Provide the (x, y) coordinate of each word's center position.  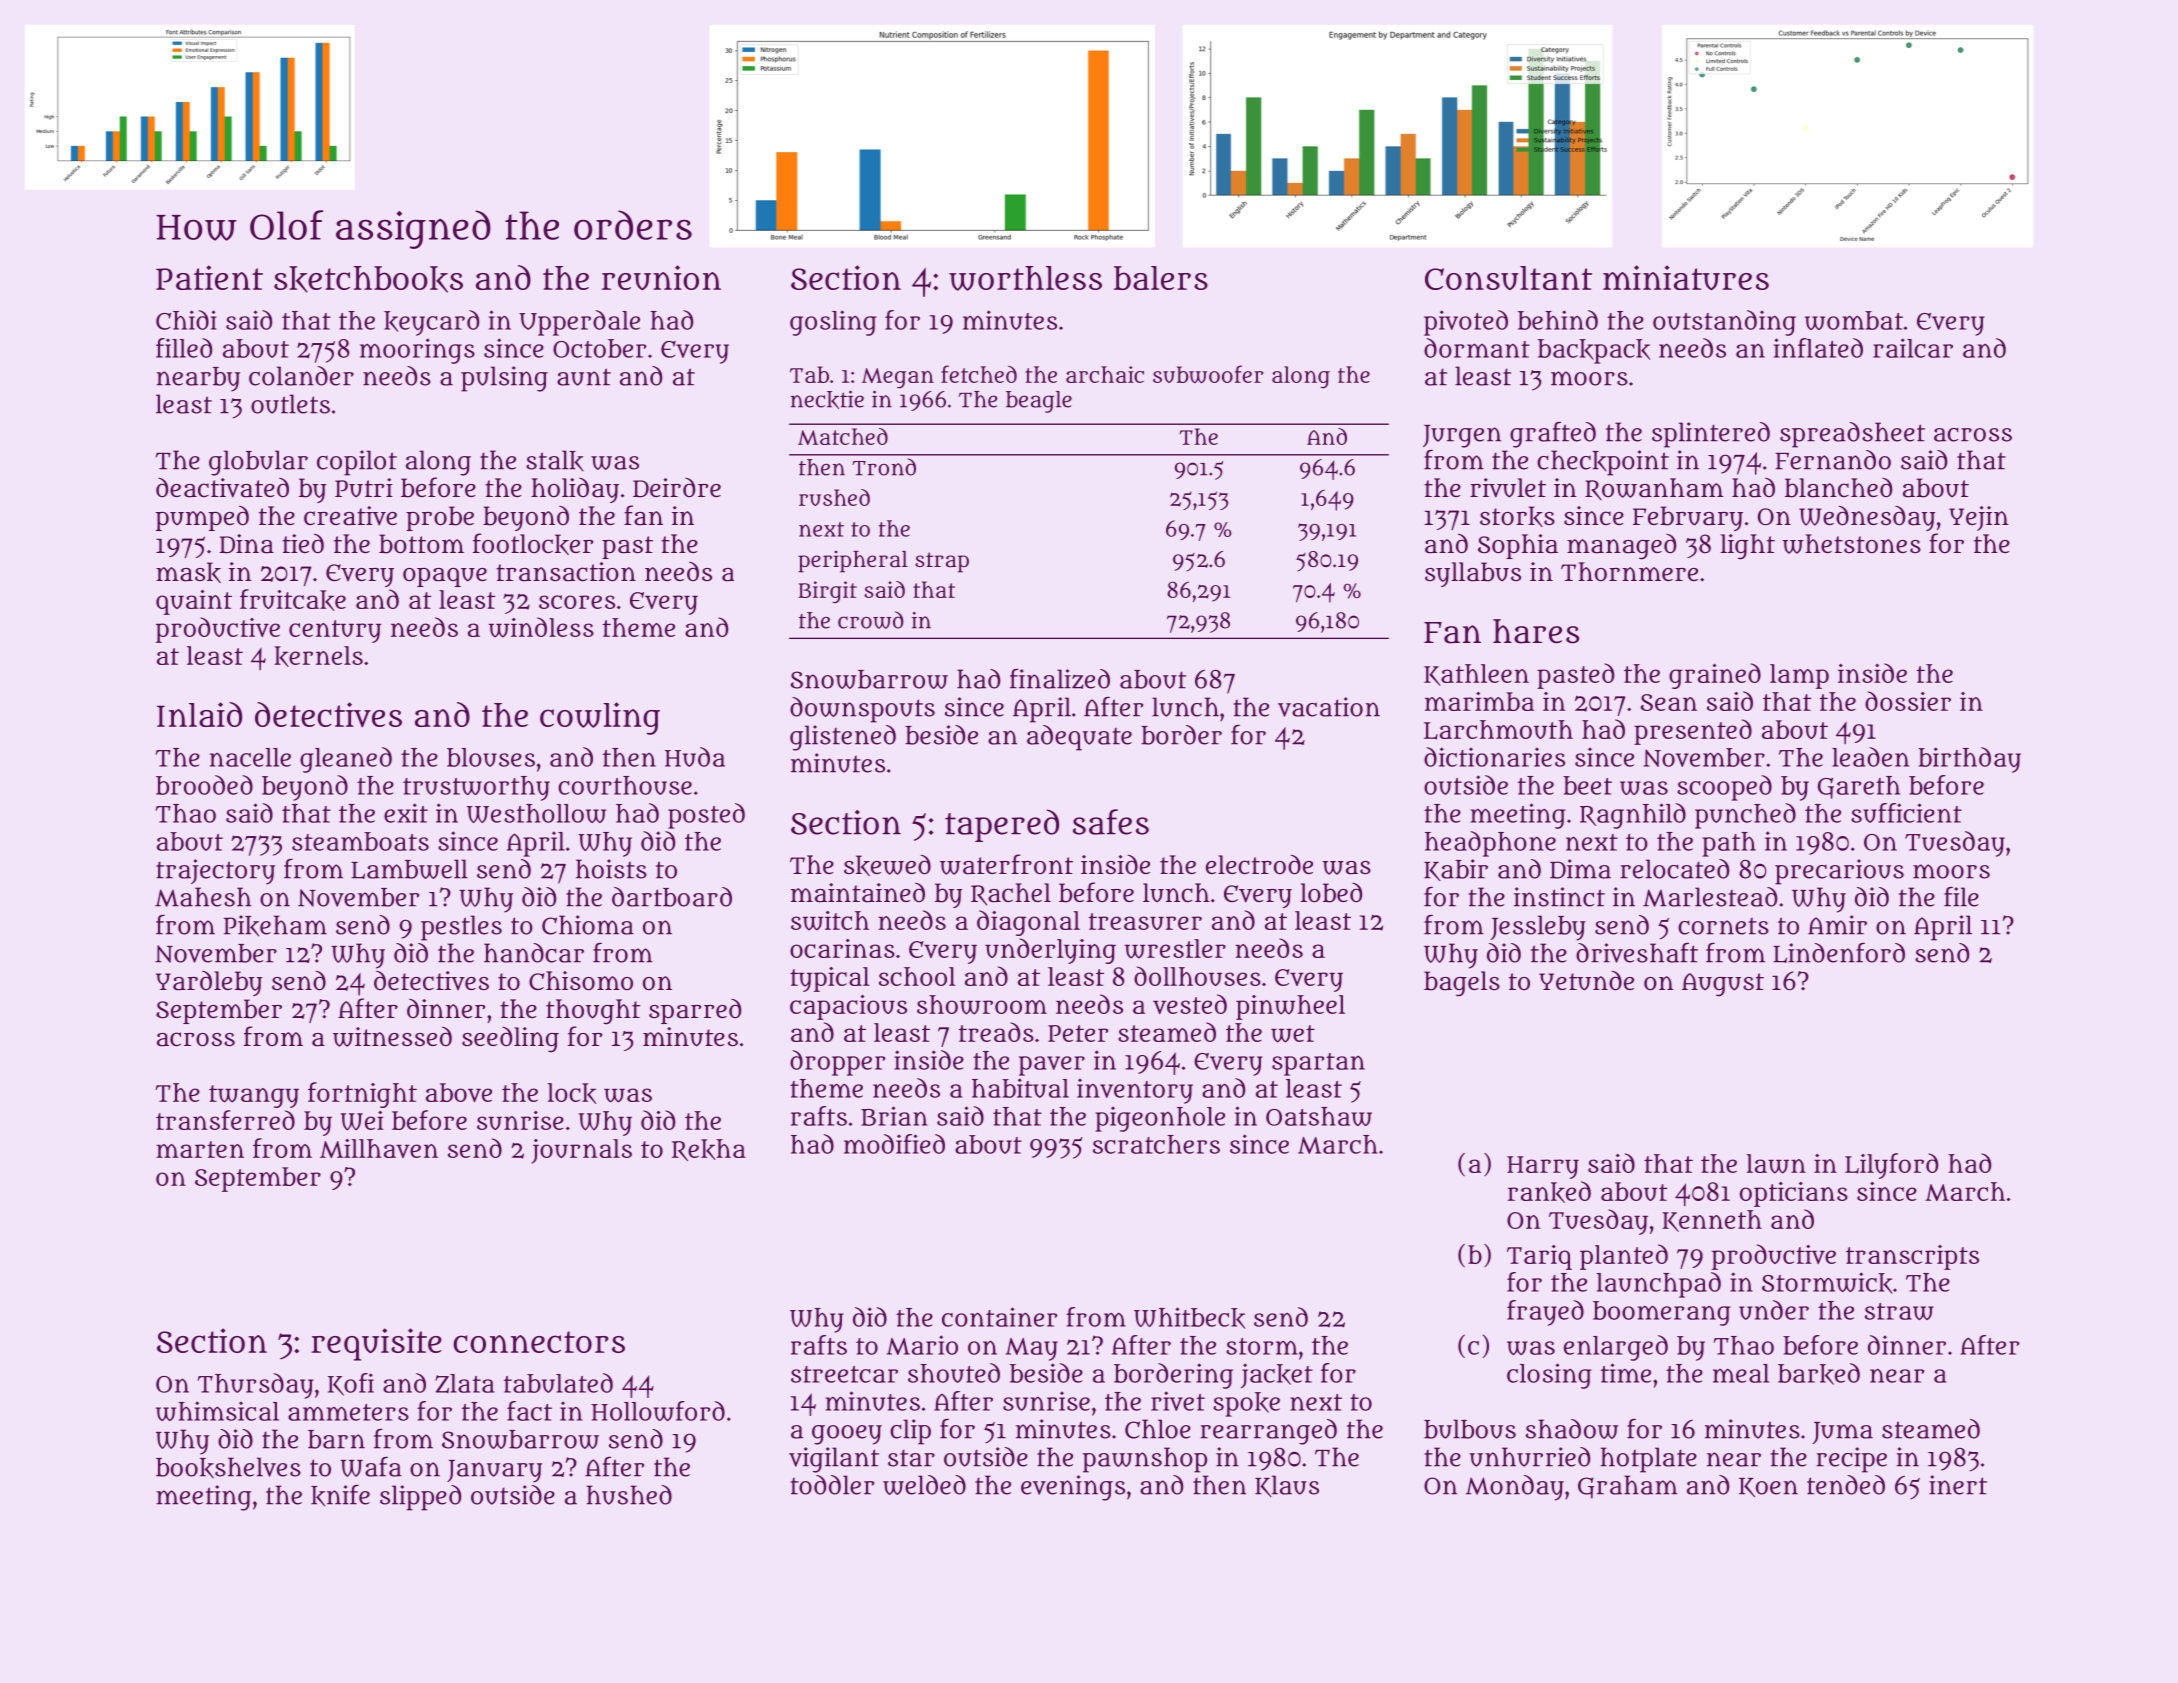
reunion (661, 278)
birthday (1969, 760)
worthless (1025, 278)
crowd (871, 620)
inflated (1818, 348)
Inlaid (199, 714)
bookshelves (228, 1468)
